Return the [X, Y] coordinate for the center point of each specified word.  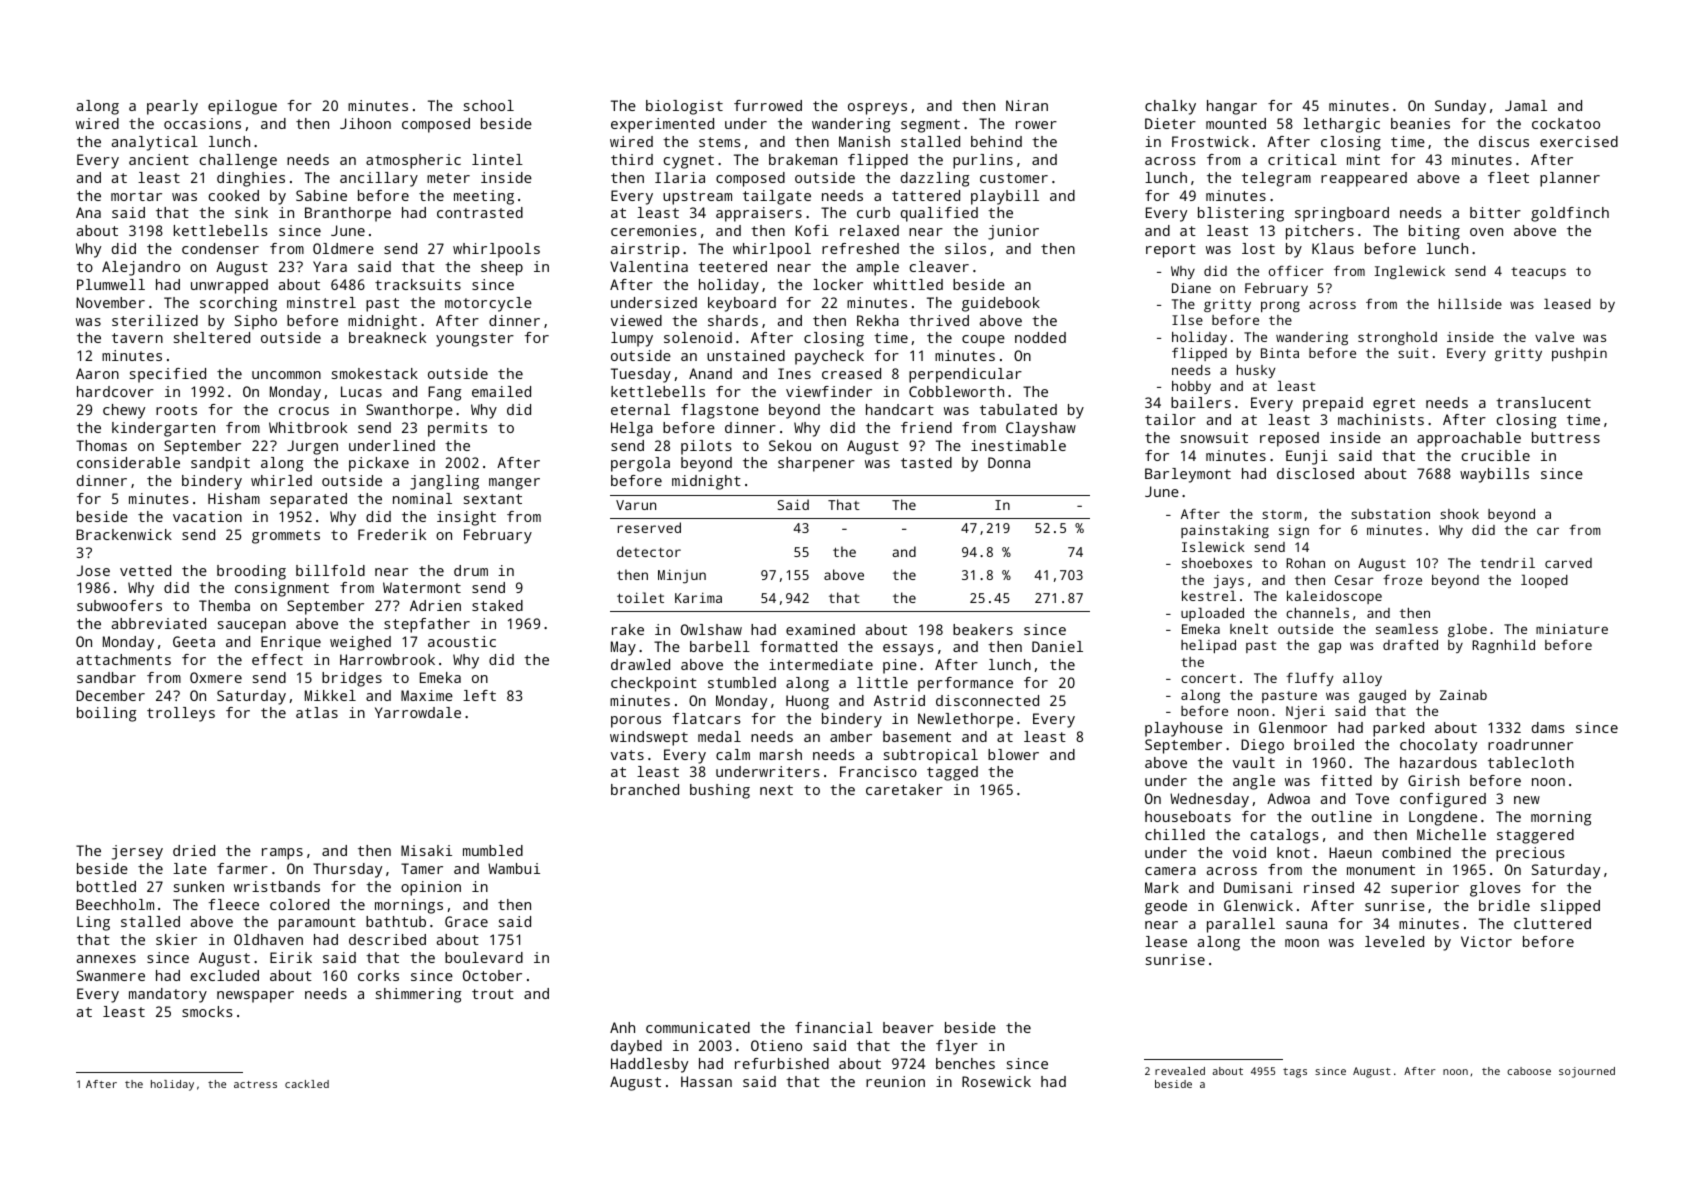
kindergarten [163, 429]
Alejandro [141, 268]
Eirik [291, 957]
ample [878, 268]
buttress [1566, 437]
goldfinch [1570, 214]
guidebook [1001, 304]
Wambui [514, 868]
